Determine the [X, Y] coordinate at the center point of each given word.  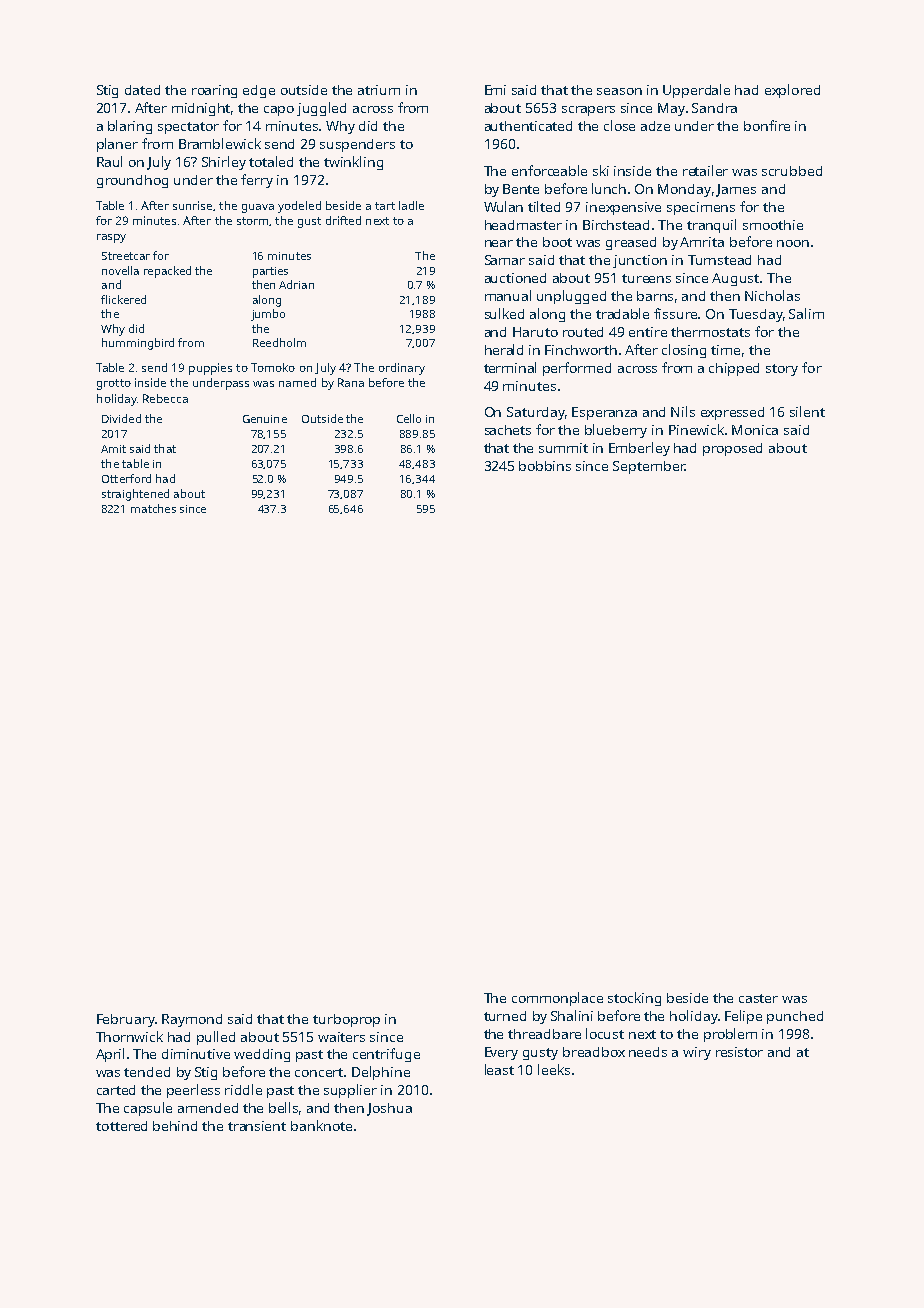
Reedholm [279, 342]
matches [153, 508]
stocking [634, 999]
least [499, 1069]
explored [792, 91]
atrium [379, 90]
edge [259, 91]
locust [605, 1033]
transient [257, 1126]
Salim [806, 313]
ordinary [402, 369]
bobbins [545, 466]
